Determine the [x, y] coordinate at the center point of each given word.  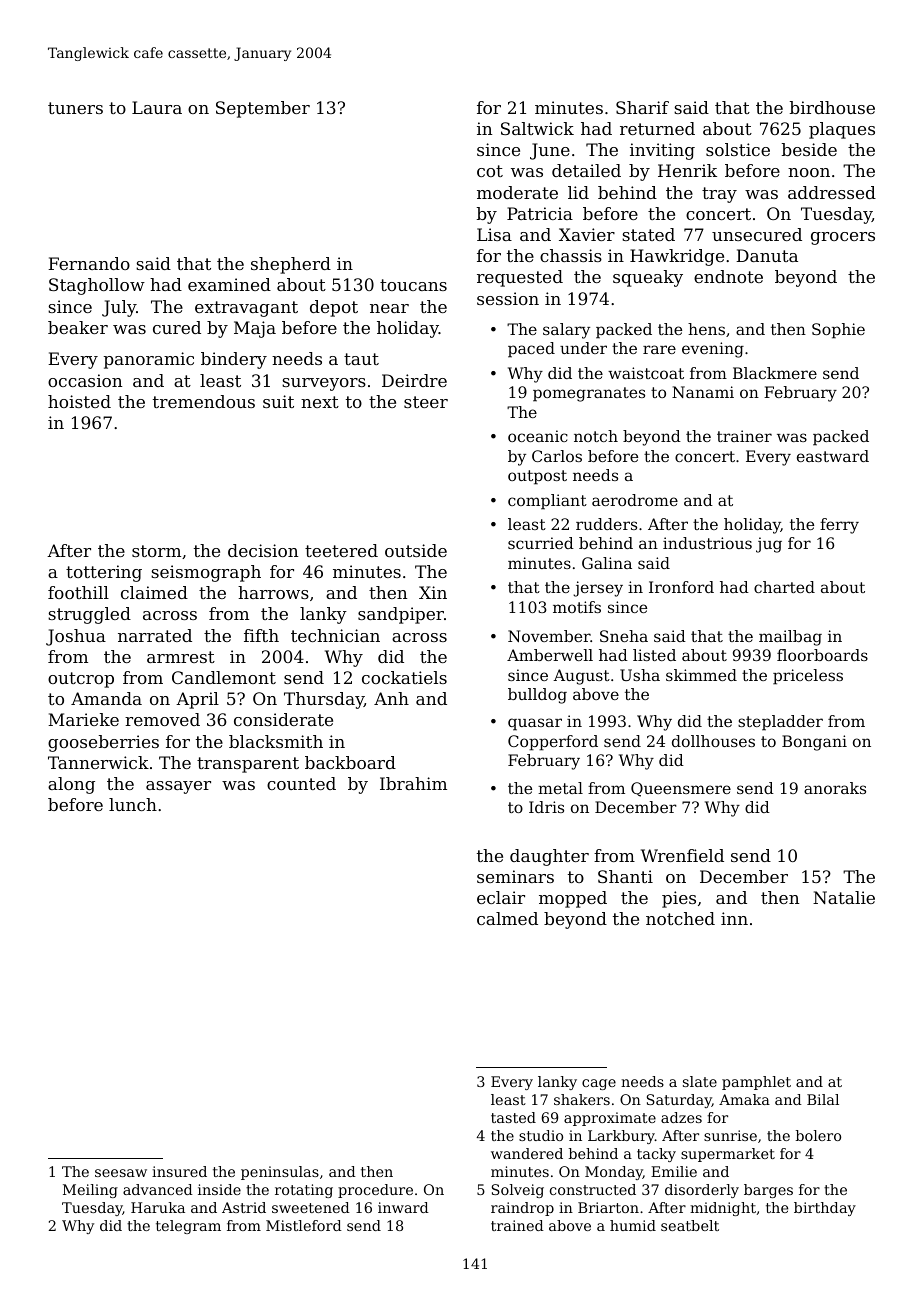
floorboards [822, 655]
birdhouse [832, 107]
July [119, 308]
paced [531, 350]
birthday [825, 1209]
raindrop [522, 1209]
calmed [507, 918]
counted [301, 783]
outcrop [81, 680]
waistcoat [646, 373]
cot [490, 171]
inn [734, 918]
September [263, 109]
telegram [188, 1227]
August [581, 677]
